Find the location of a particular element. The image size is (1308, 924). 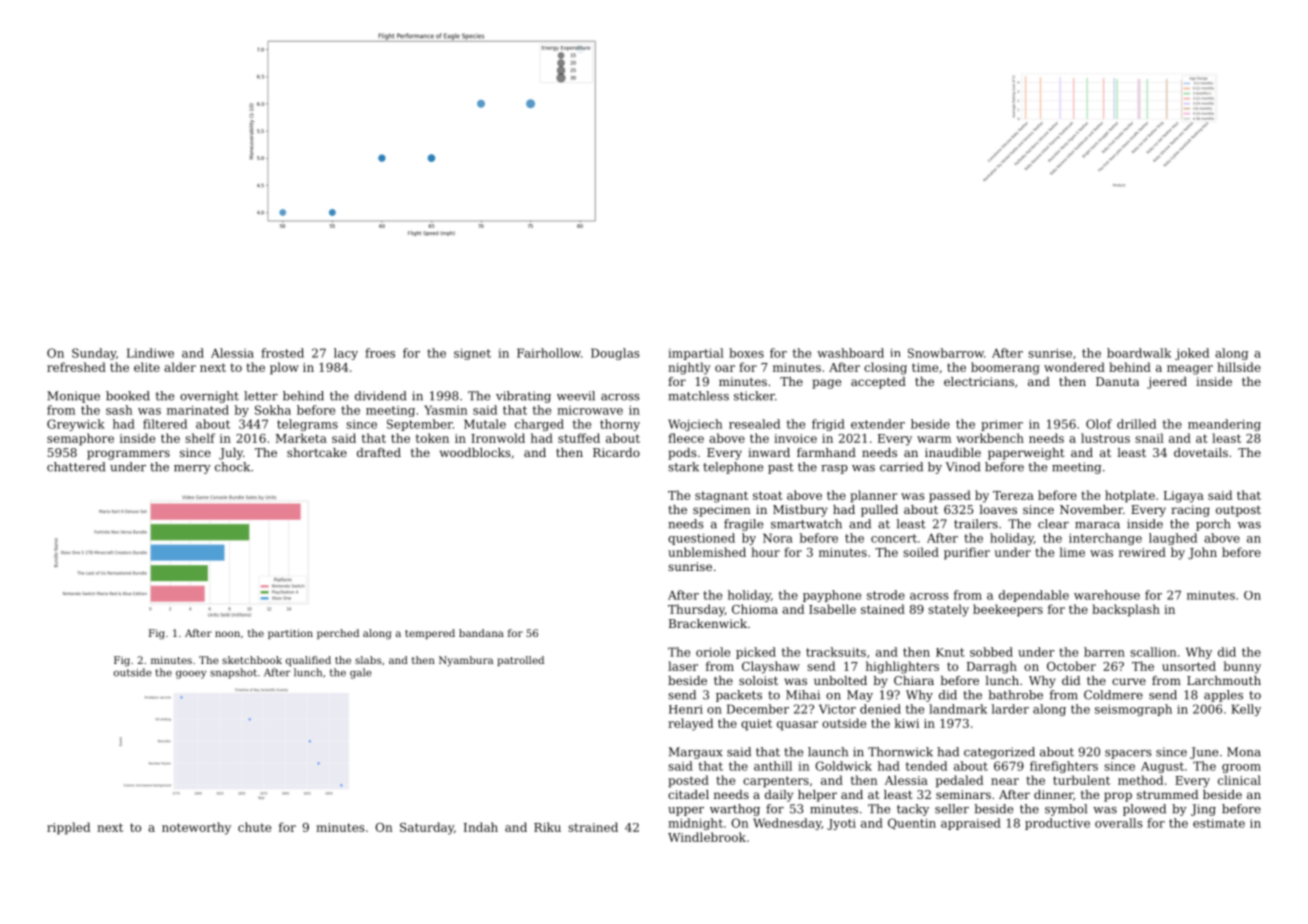

lacy is located at coordinates (346, 354).
